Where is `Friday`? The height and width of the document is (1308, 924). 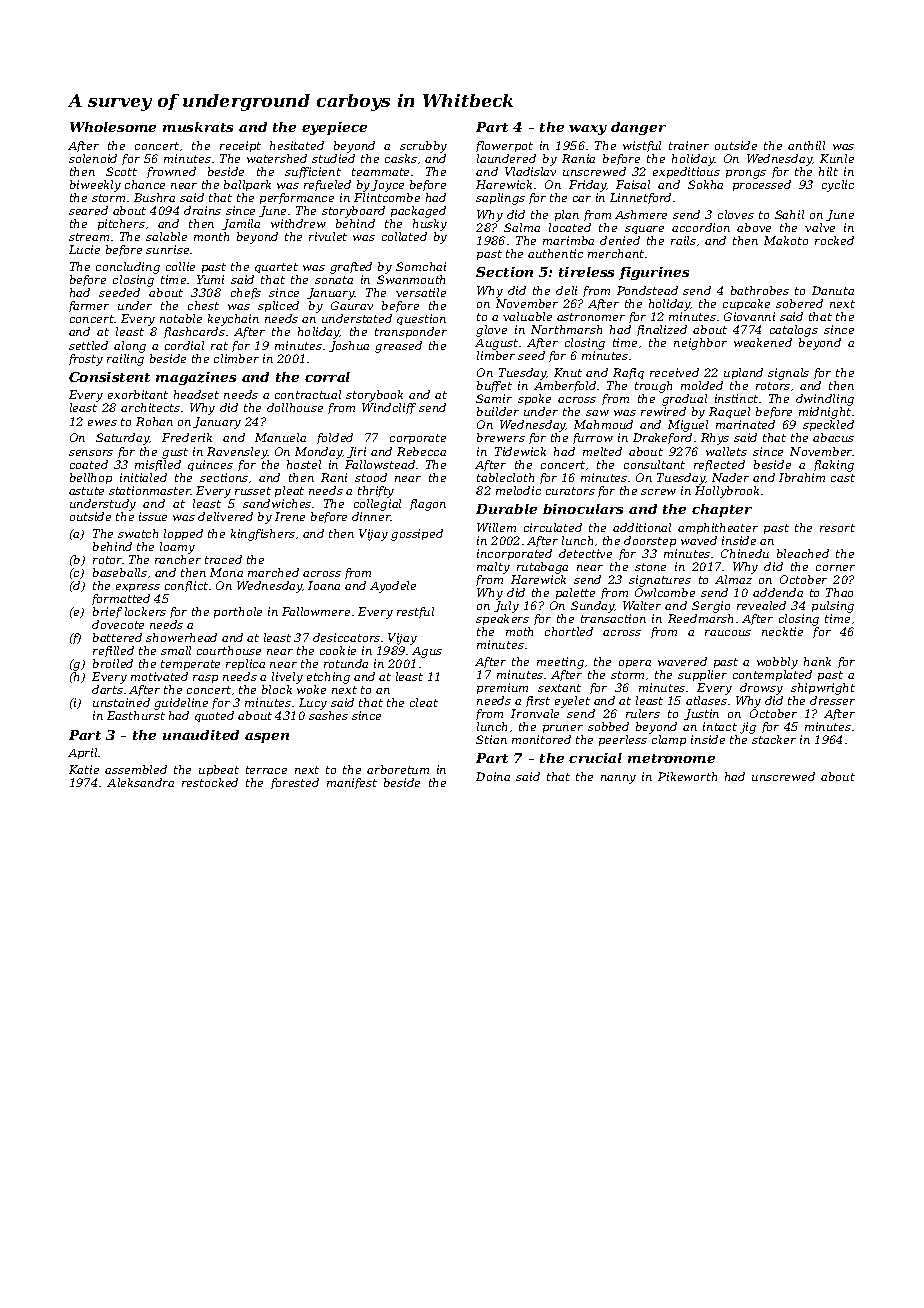
Friday is located at coordinates (588, 186).
